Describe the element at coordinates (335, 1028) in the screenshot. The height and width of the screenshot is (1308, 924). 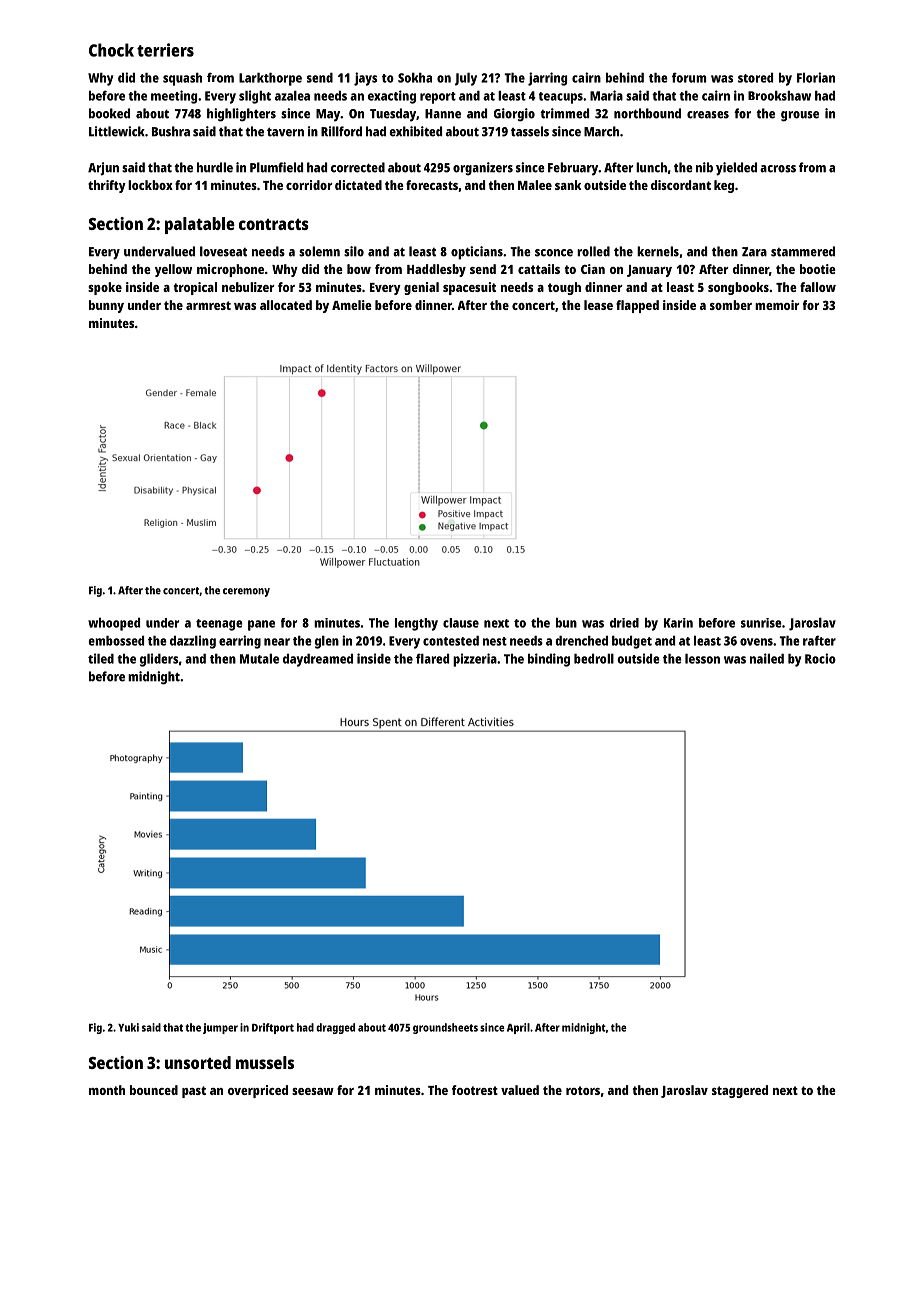
I see `dragged` at that location.
